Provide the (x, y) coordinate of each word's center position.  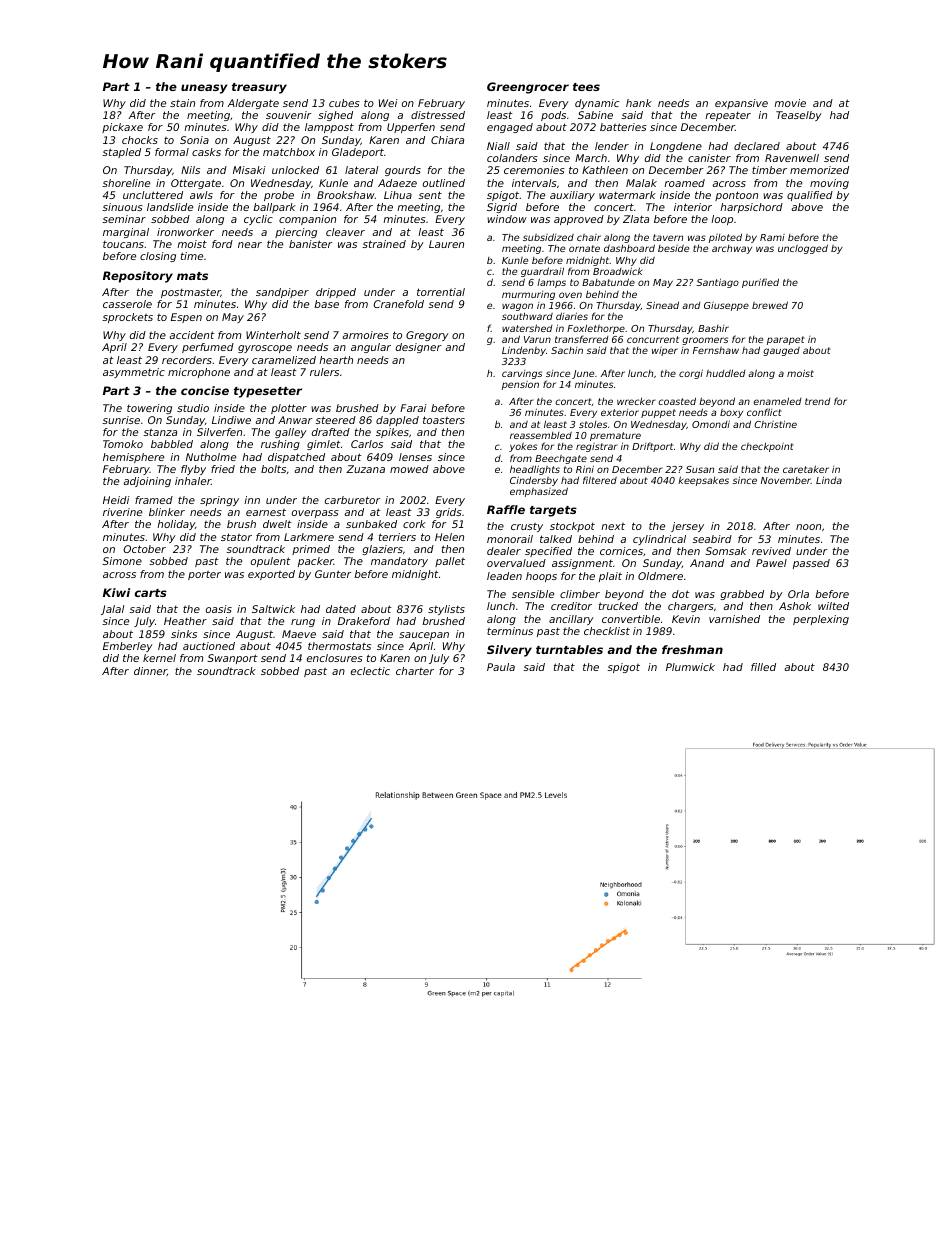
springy (219, 501)
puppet (658, 413)
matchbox (289, 152)
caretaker (806, 469)
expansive (741, 104)
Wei (388, 103)
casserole (127, 304)
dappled (397, 421)
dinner (150, 671)
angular (371, 348)
